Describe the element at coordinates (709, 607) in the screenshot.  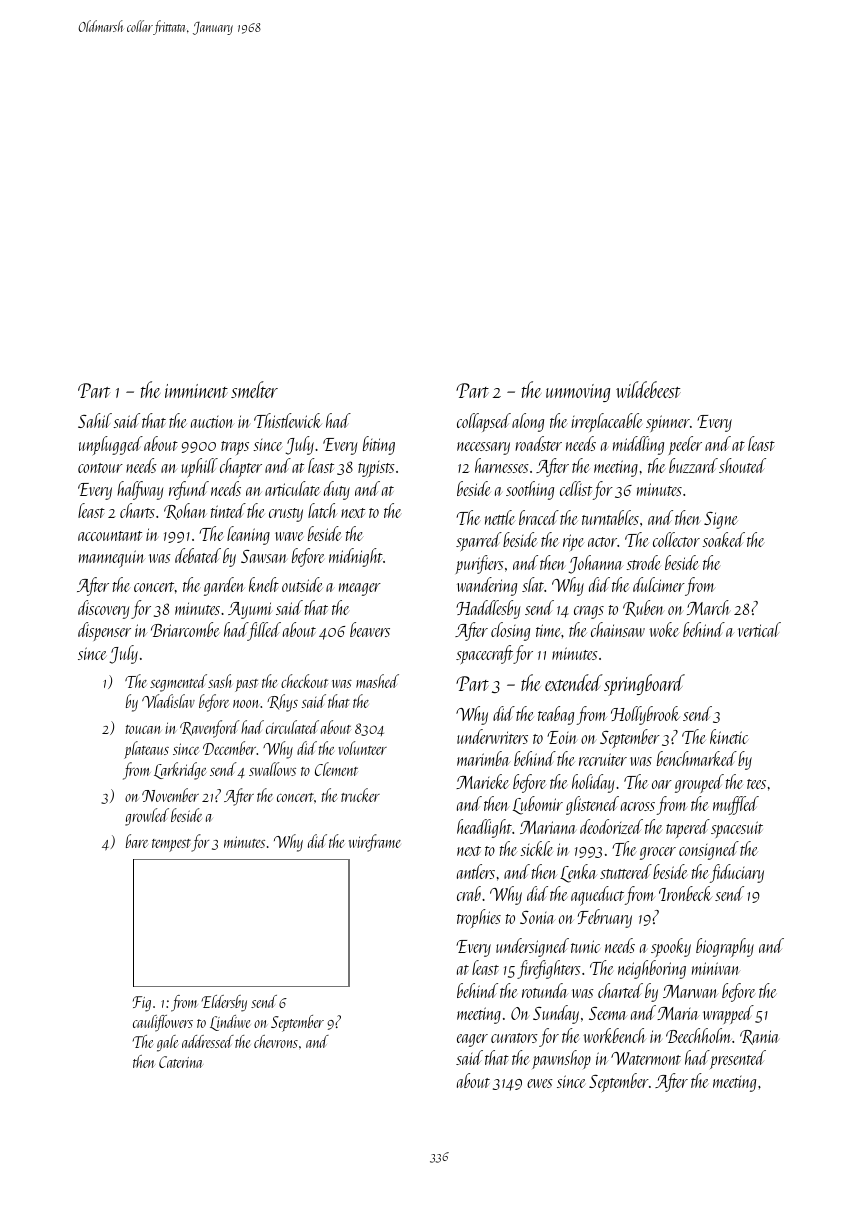
I see `March` at that location.
